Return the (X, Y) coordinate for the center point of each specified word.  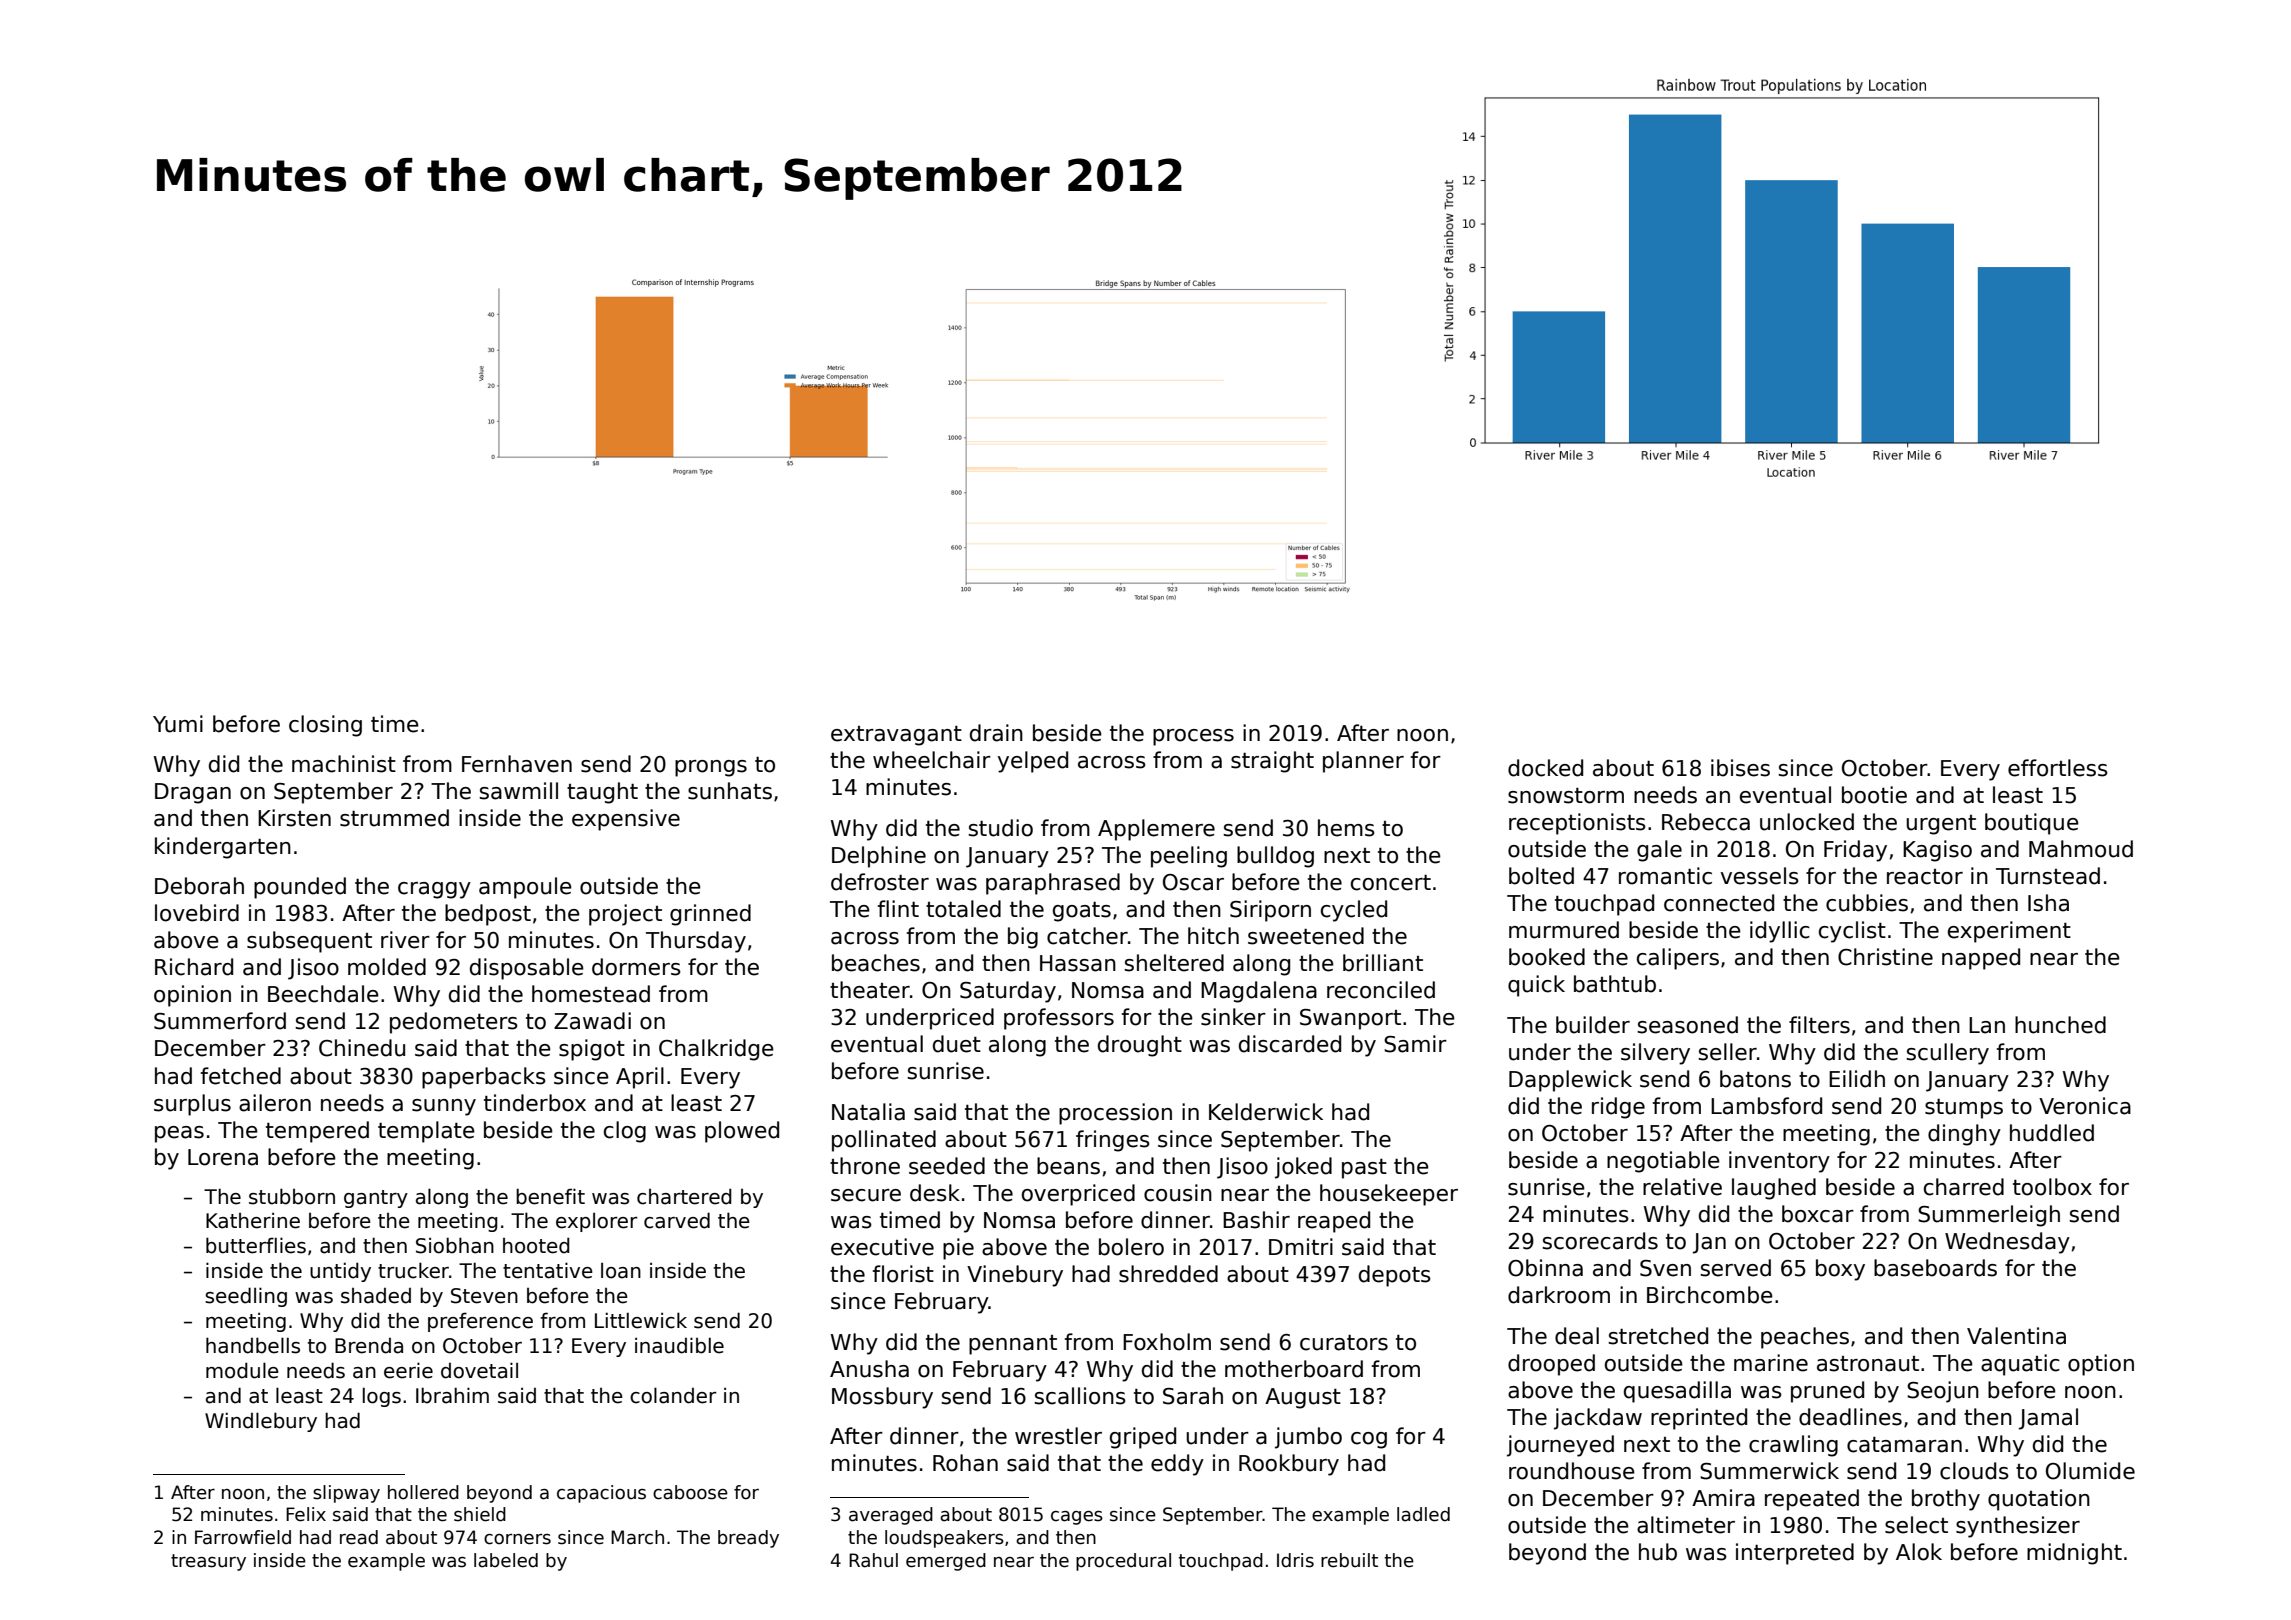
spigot (592, 1050)
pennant (1013, 1345)
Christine (1885, 957)
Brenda (369, 1346)
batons (1755, 1079)
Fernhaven (517, 764)
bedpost (488, 915)
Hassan (1078, 963)
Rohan (965, 1463)
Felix (306, 1514)
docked (1545, 768)
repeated (1812, 1500)
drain (996, 733)
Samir (1415, 1044)
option (2101, 1365)
